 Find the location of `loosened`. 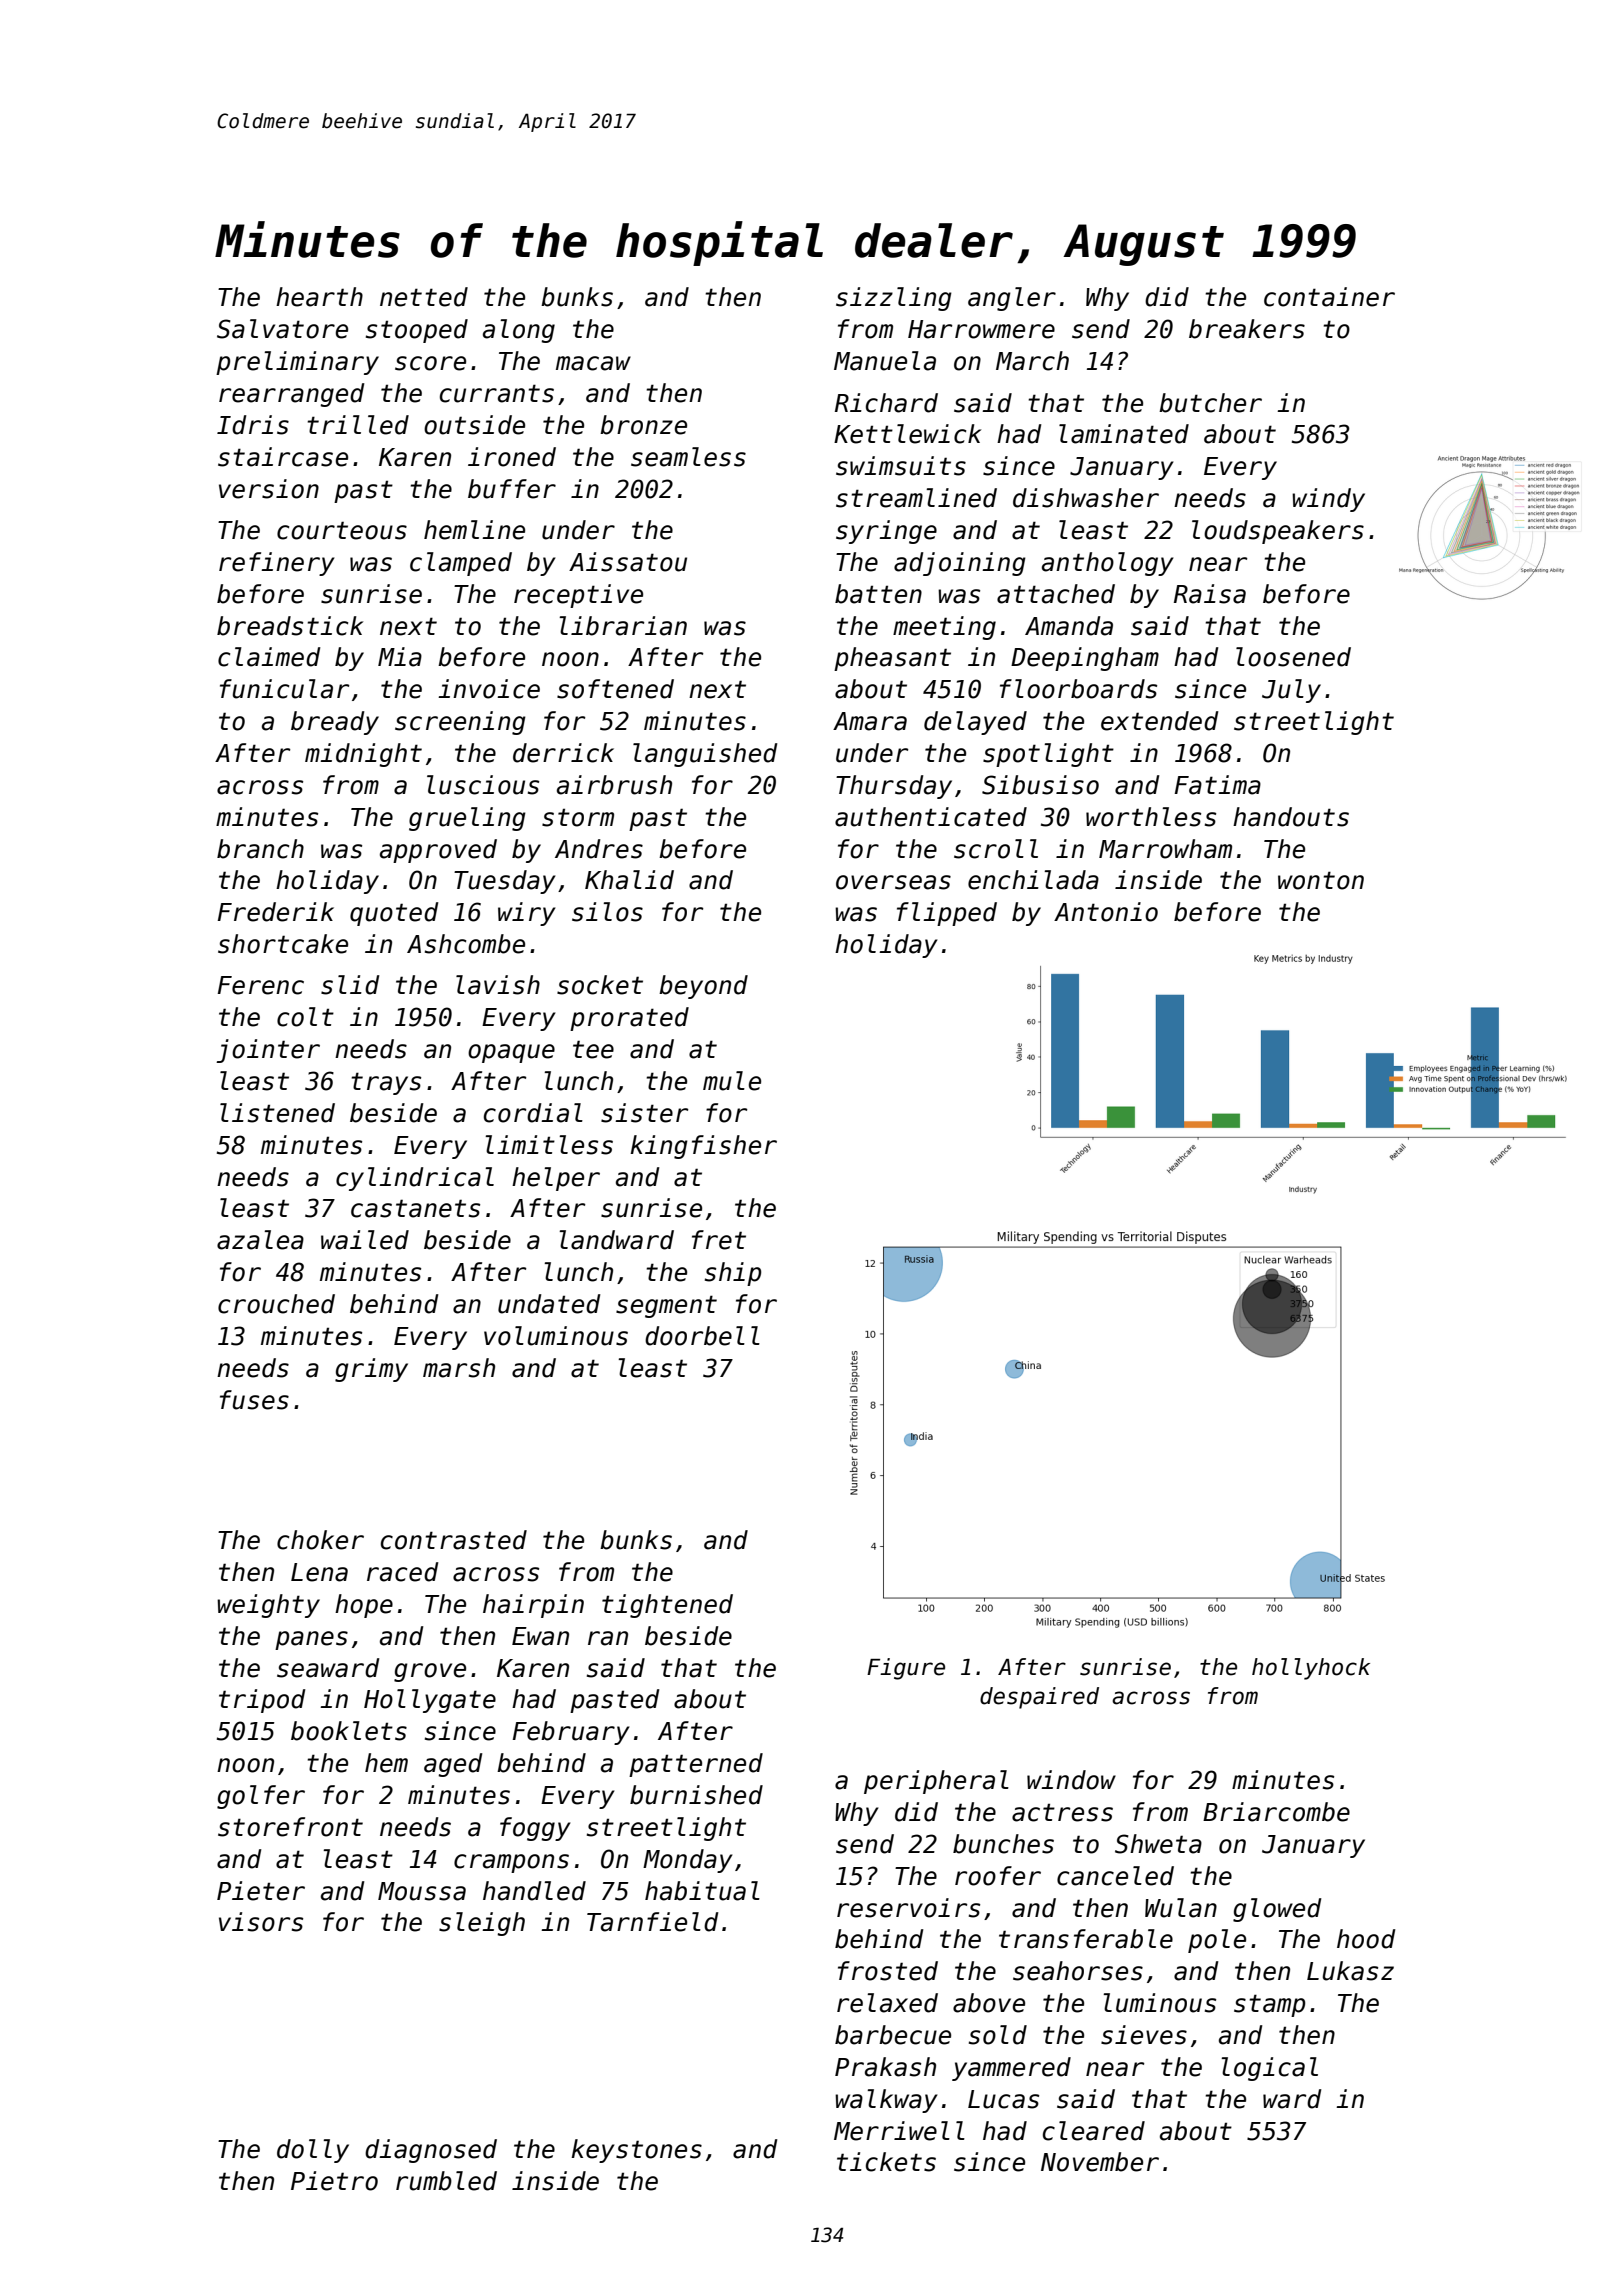

loosened is located at coordinates (1293, 657).
